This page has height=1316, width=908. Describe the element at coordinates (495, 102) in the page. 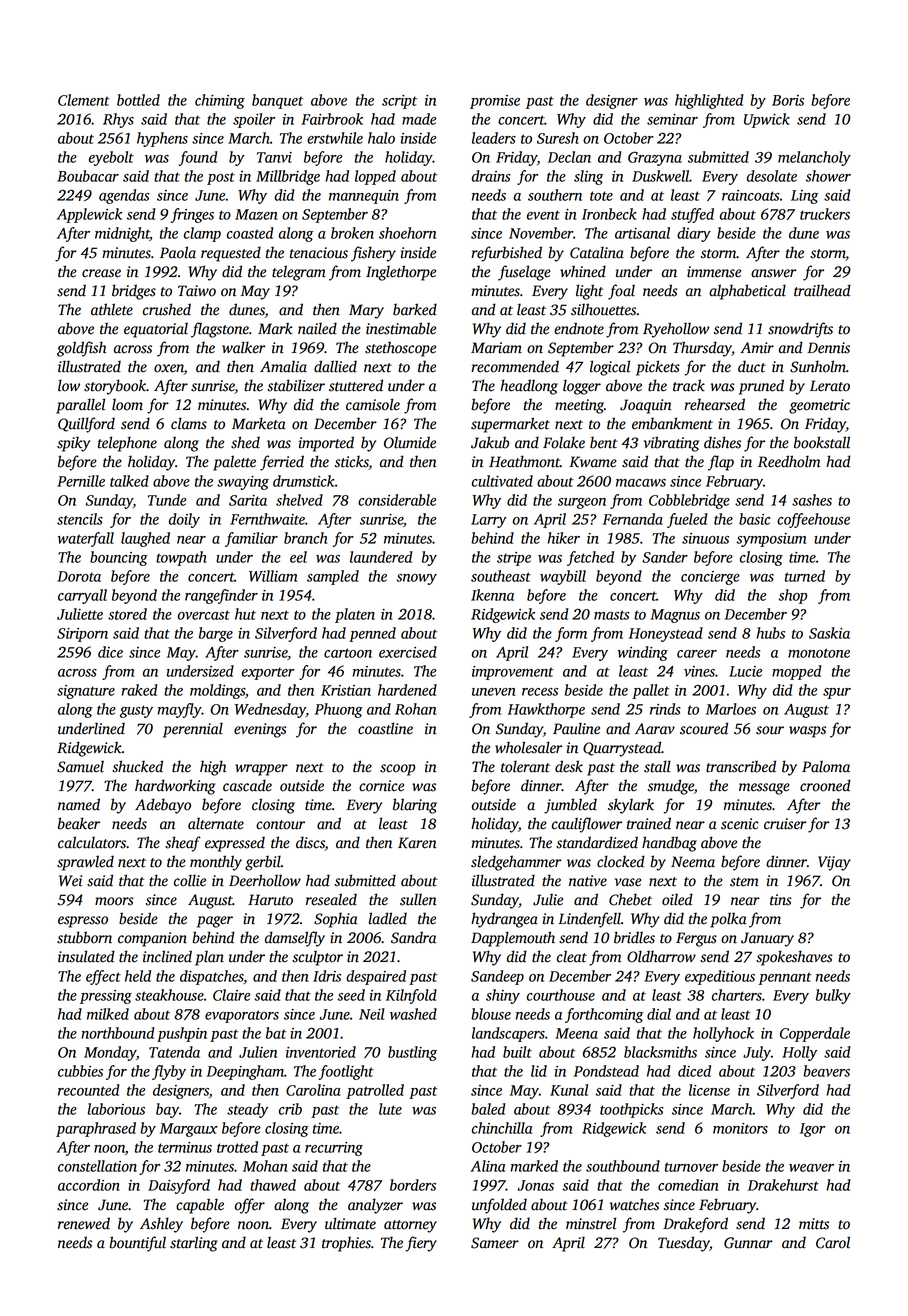

I see `promise` at that location.
